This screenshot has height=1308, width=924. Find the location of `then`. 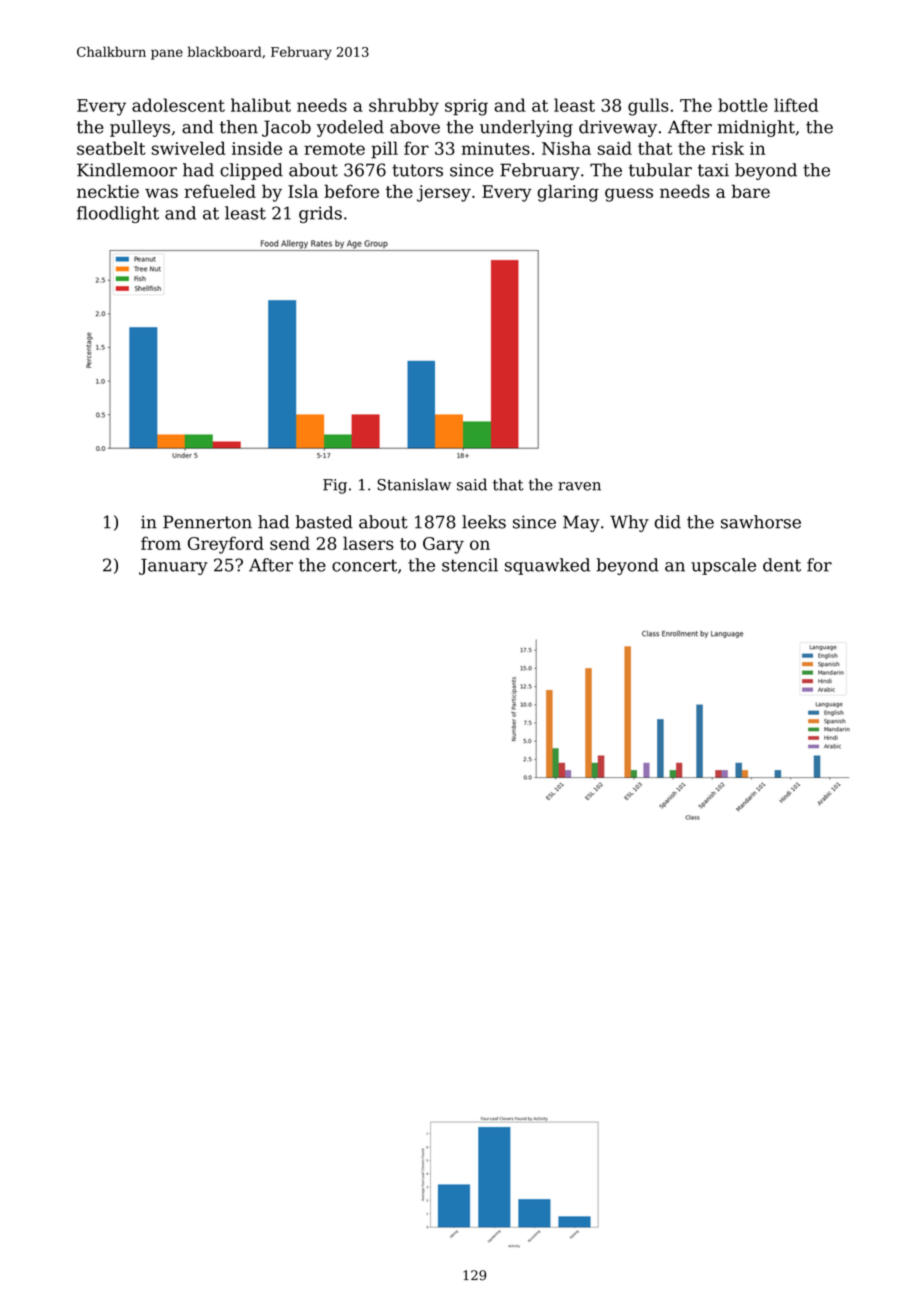

then is located at coordinates (239, 127).
